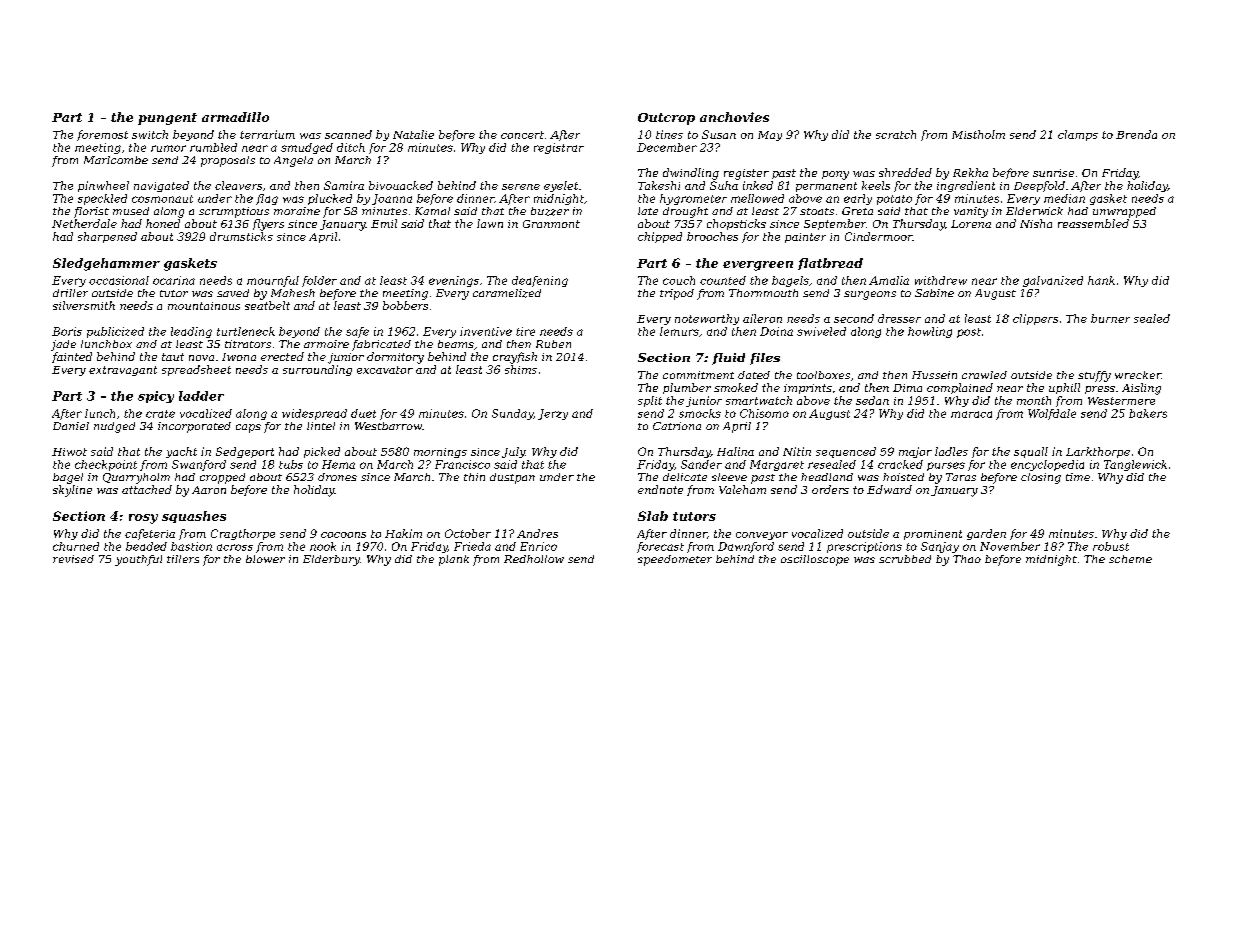 The width and height of the screenshot is (1233, 952). Describe the element at coordinates (762, 318) in the screenshot. I see `aileron` at that location.
